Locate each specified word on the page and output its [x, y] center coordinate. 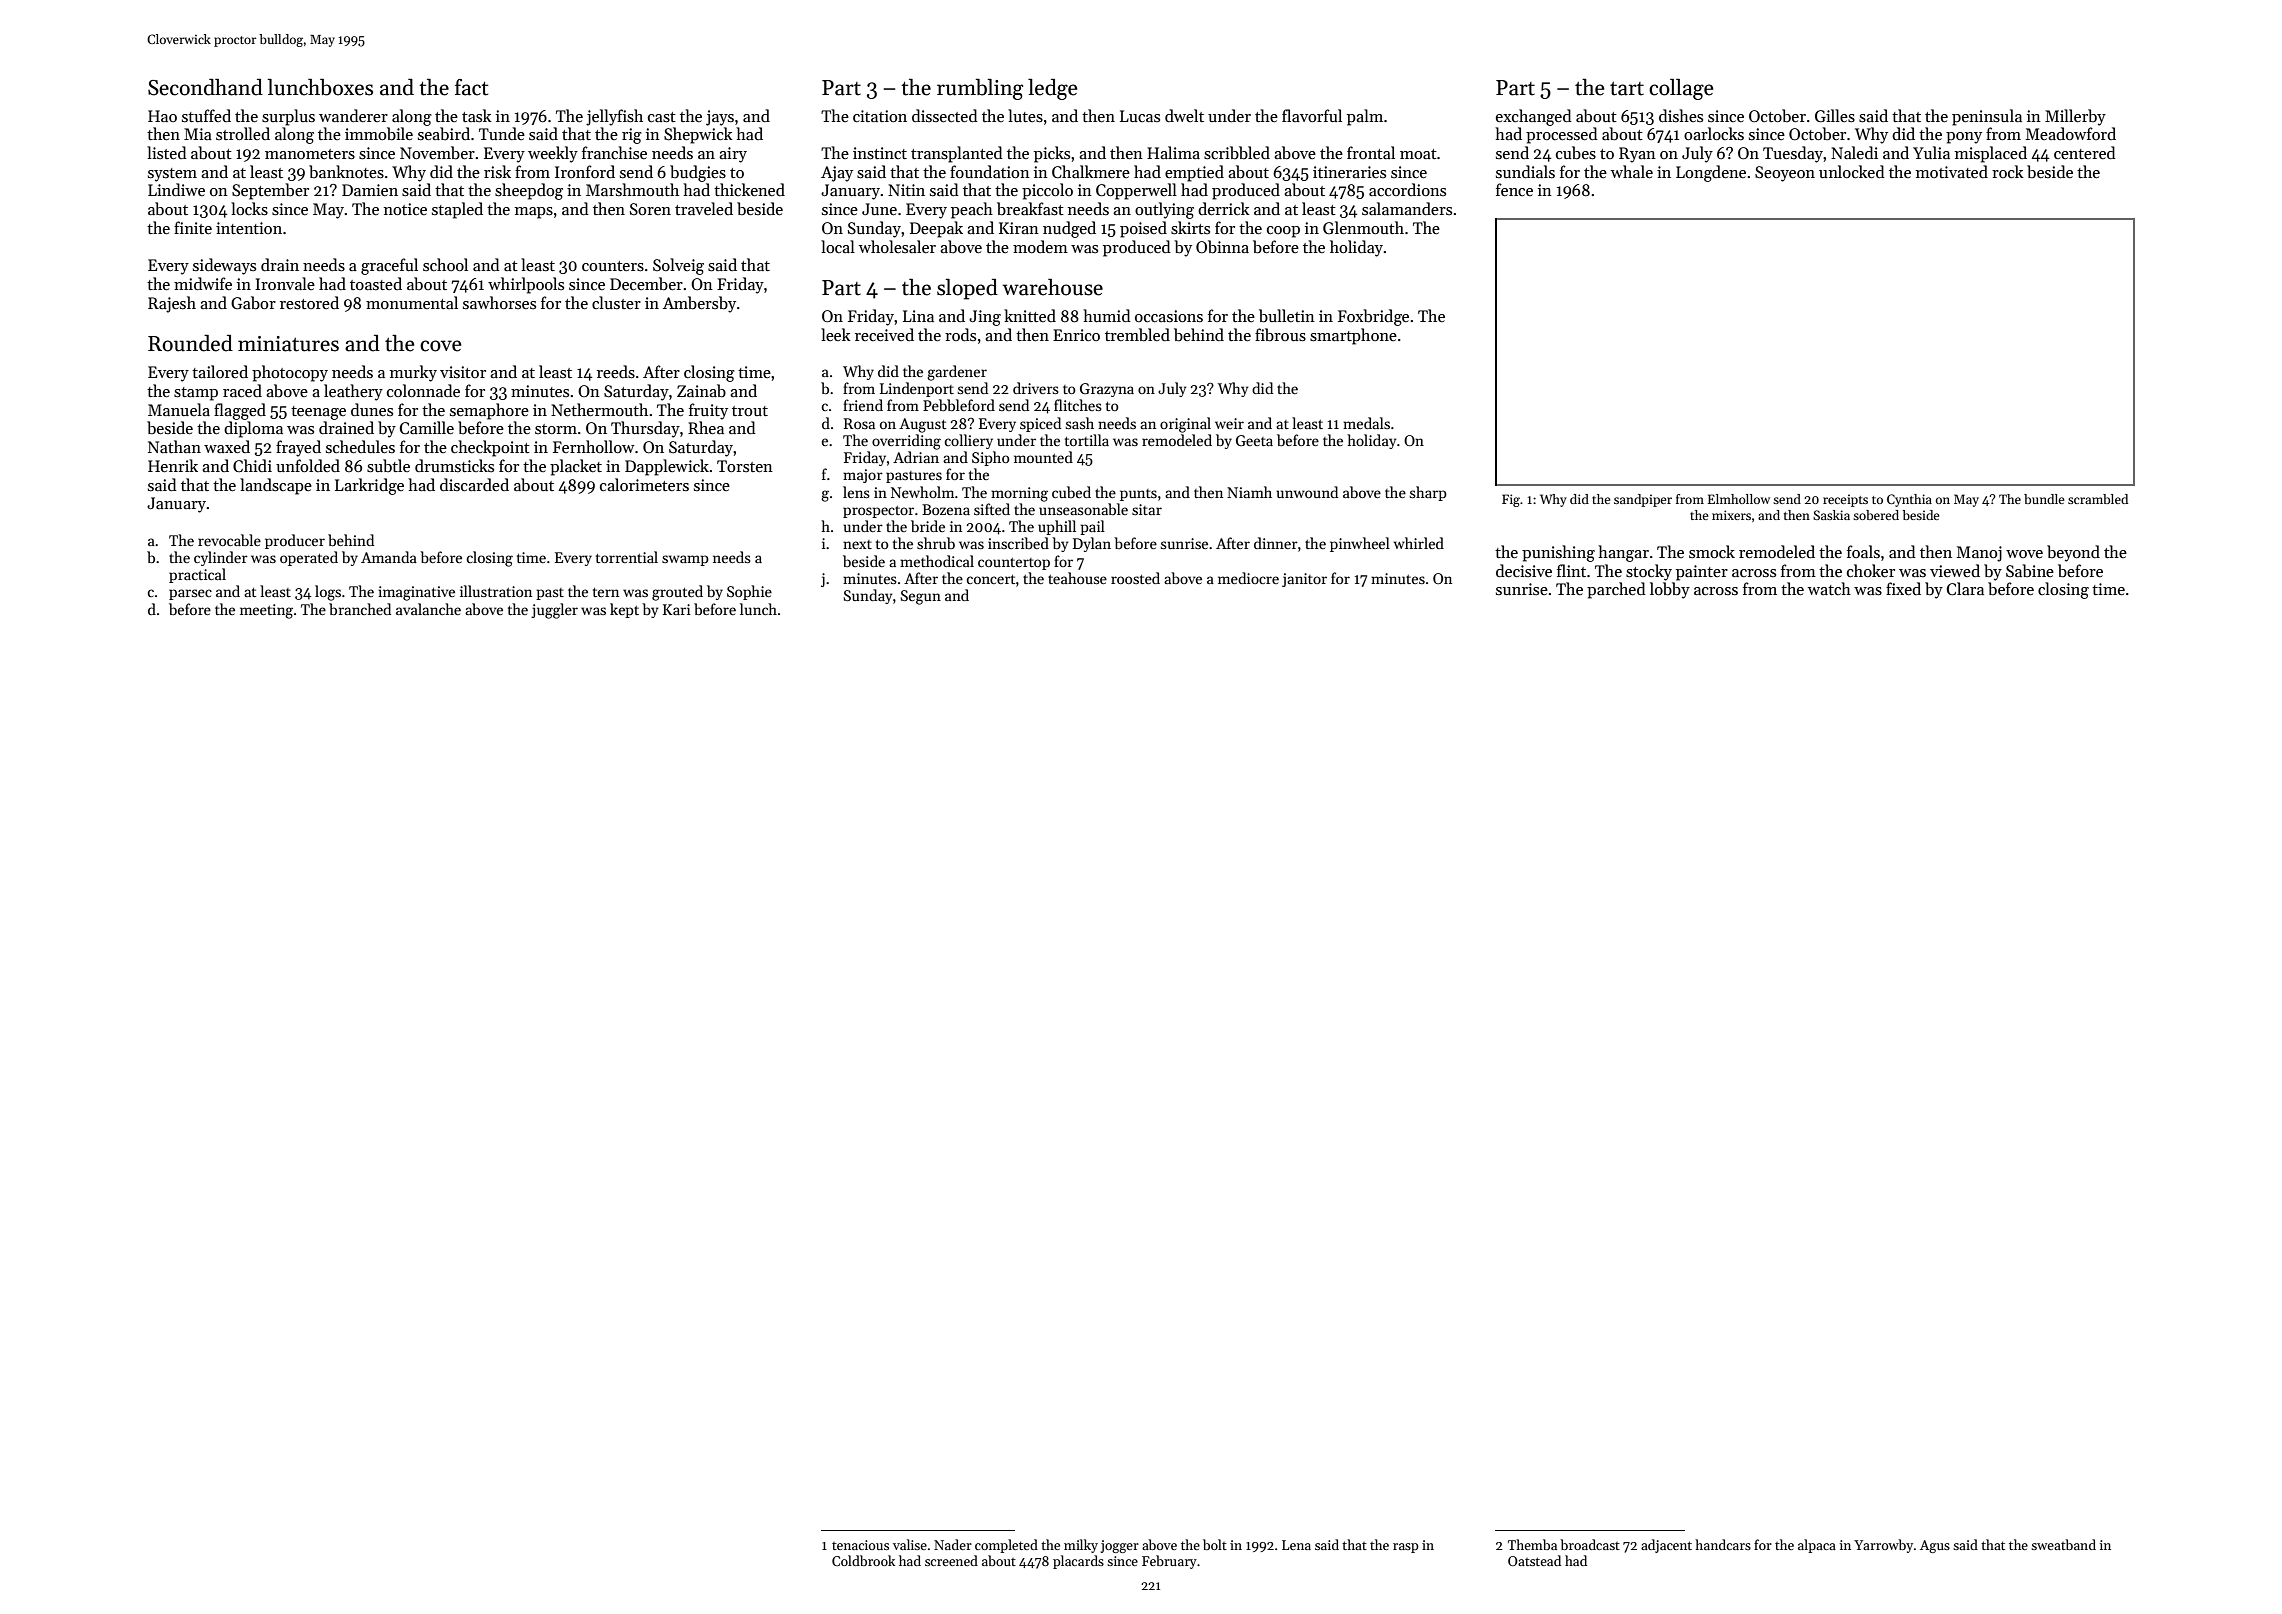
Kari [677, 609]
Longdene [1711, 173]
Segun [921, 597]
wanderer [353, 115]
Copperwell [1136, 191]
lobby [1670, 590]
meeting [266, 611]
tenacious [860, 1545]
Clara [1965, 589]
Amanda [389, 557]
